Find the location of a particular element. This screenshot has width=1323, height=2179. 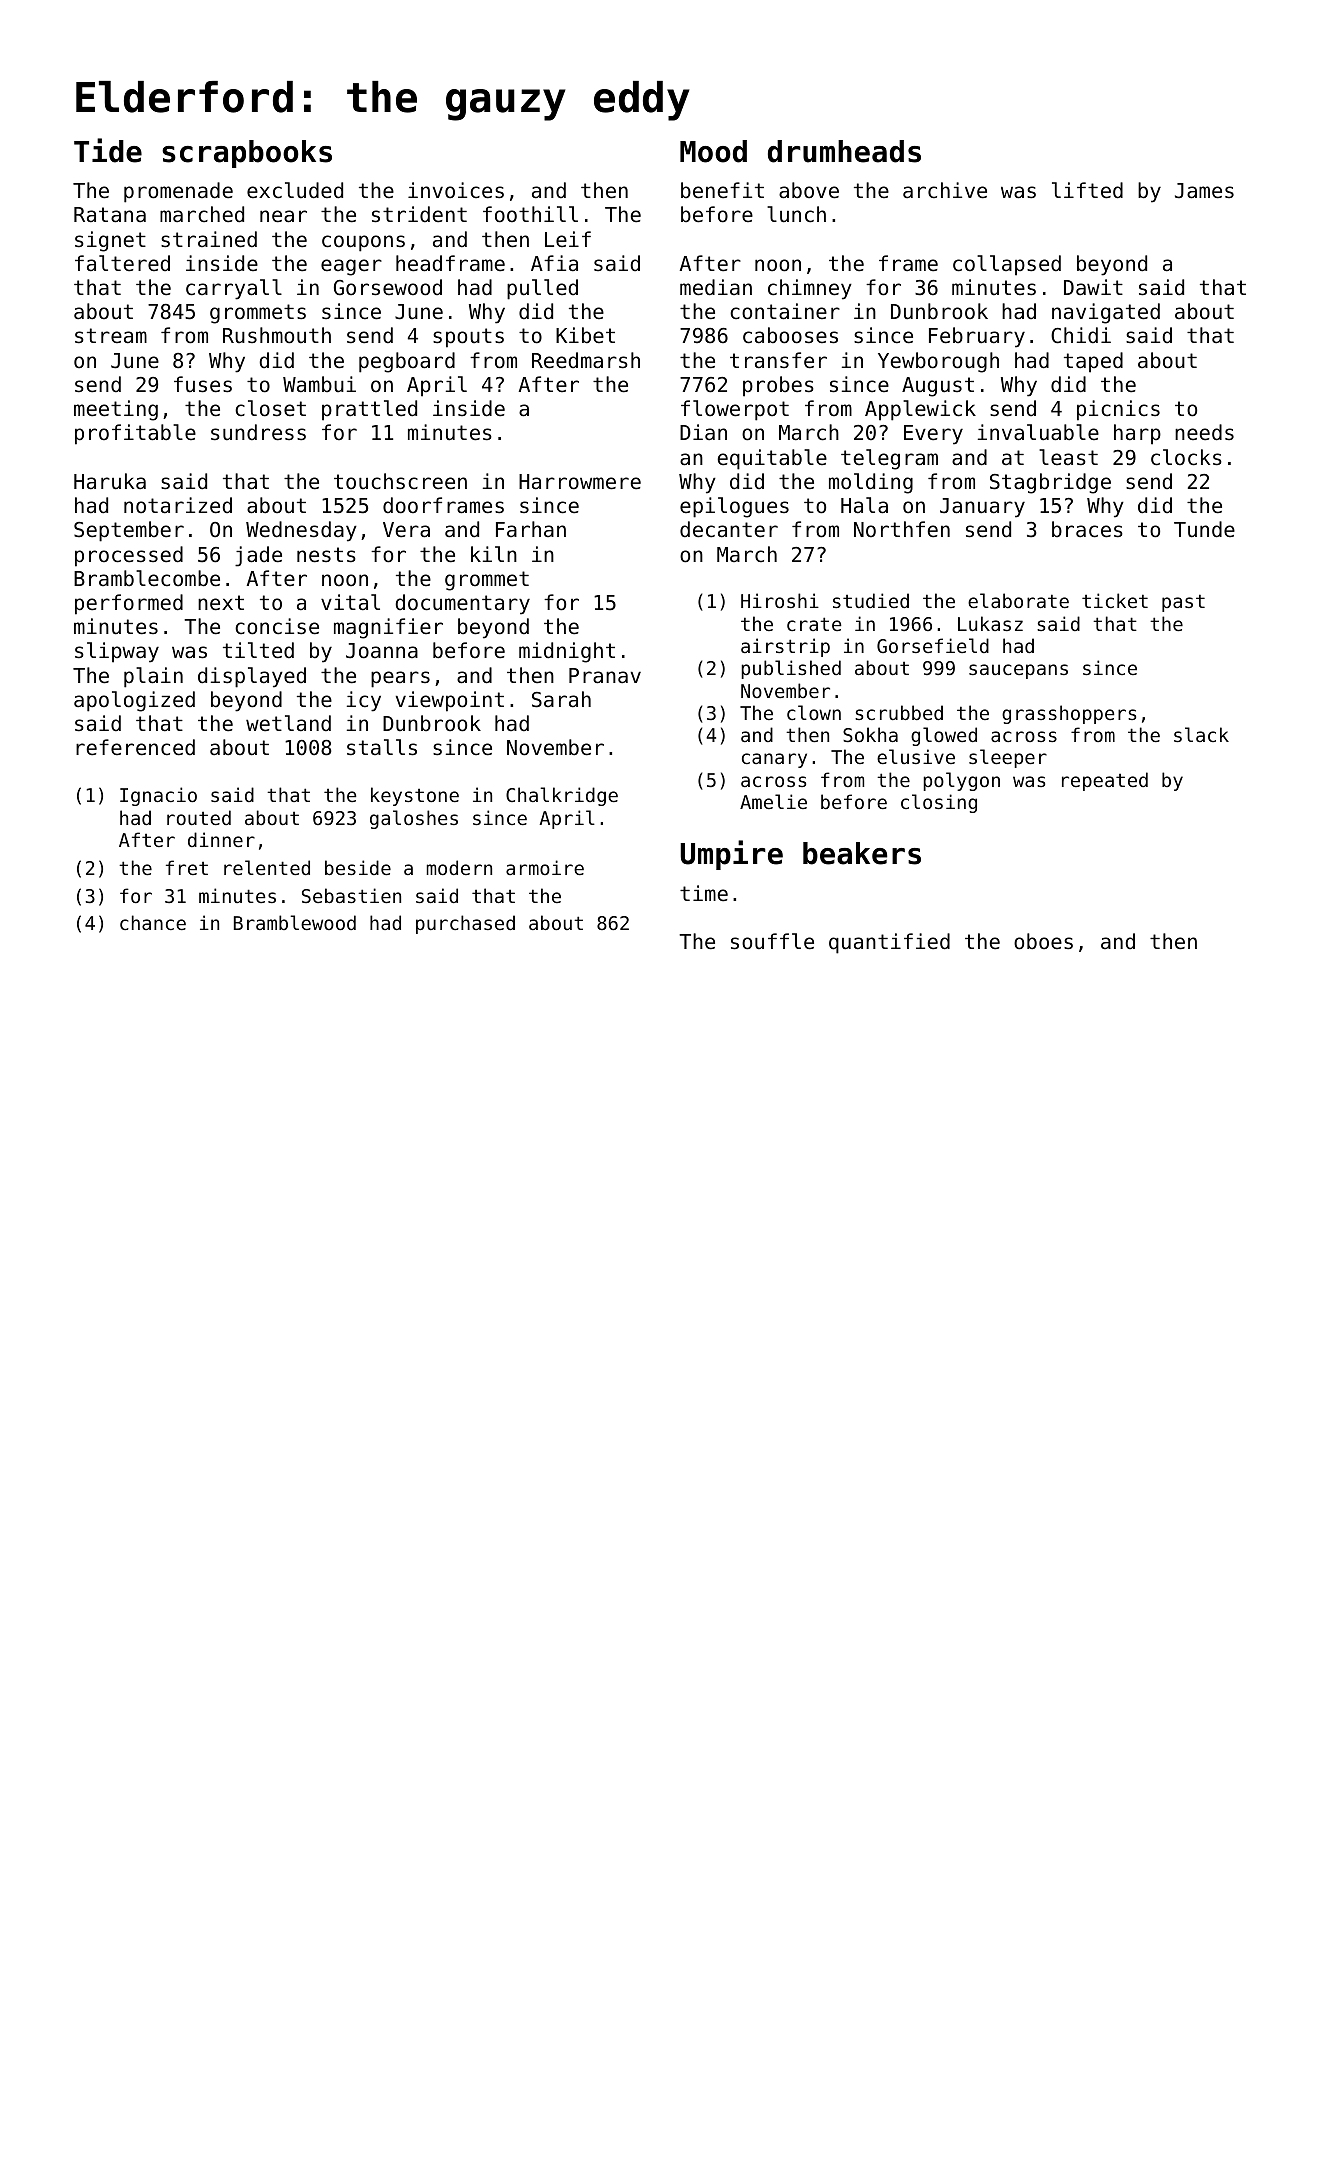

chance is located at coordinates (153, 922).
